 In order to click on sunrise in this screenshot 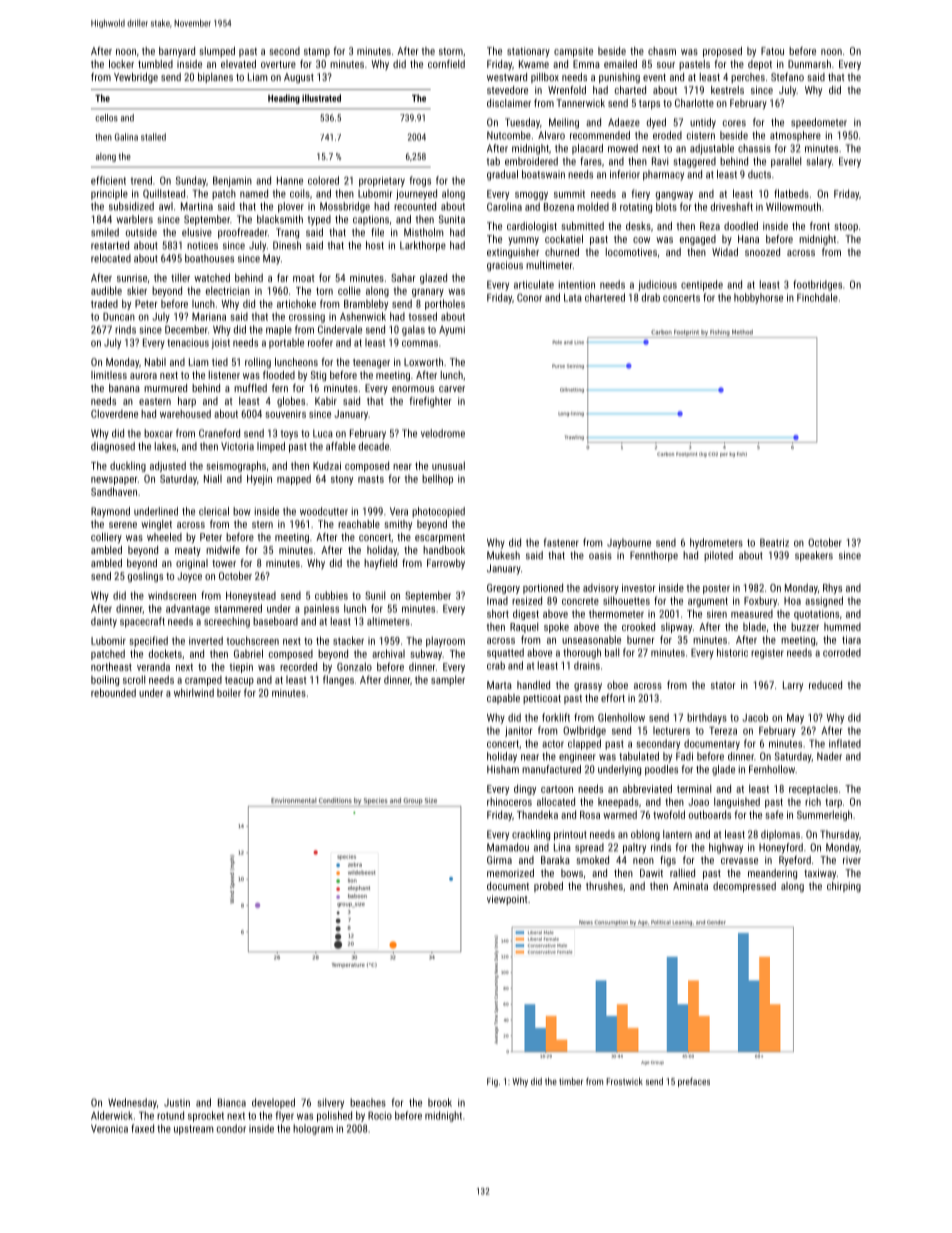, I will do `click(132, 278)`.
